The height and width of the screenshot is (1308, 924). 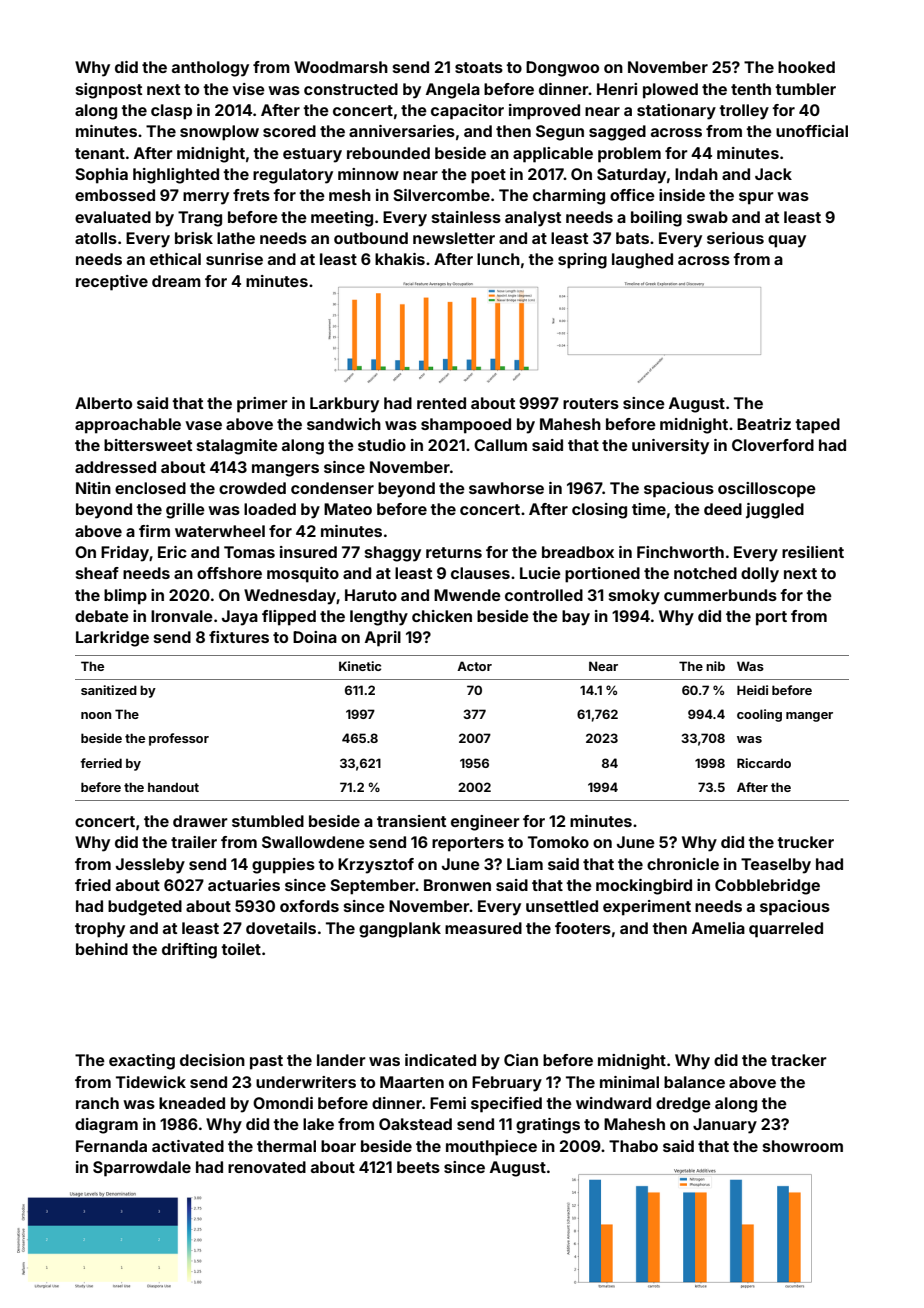 What do you see at coordinates (102, 949) in the screenshot?
I see `behind` at bounding box center [102, 949].
